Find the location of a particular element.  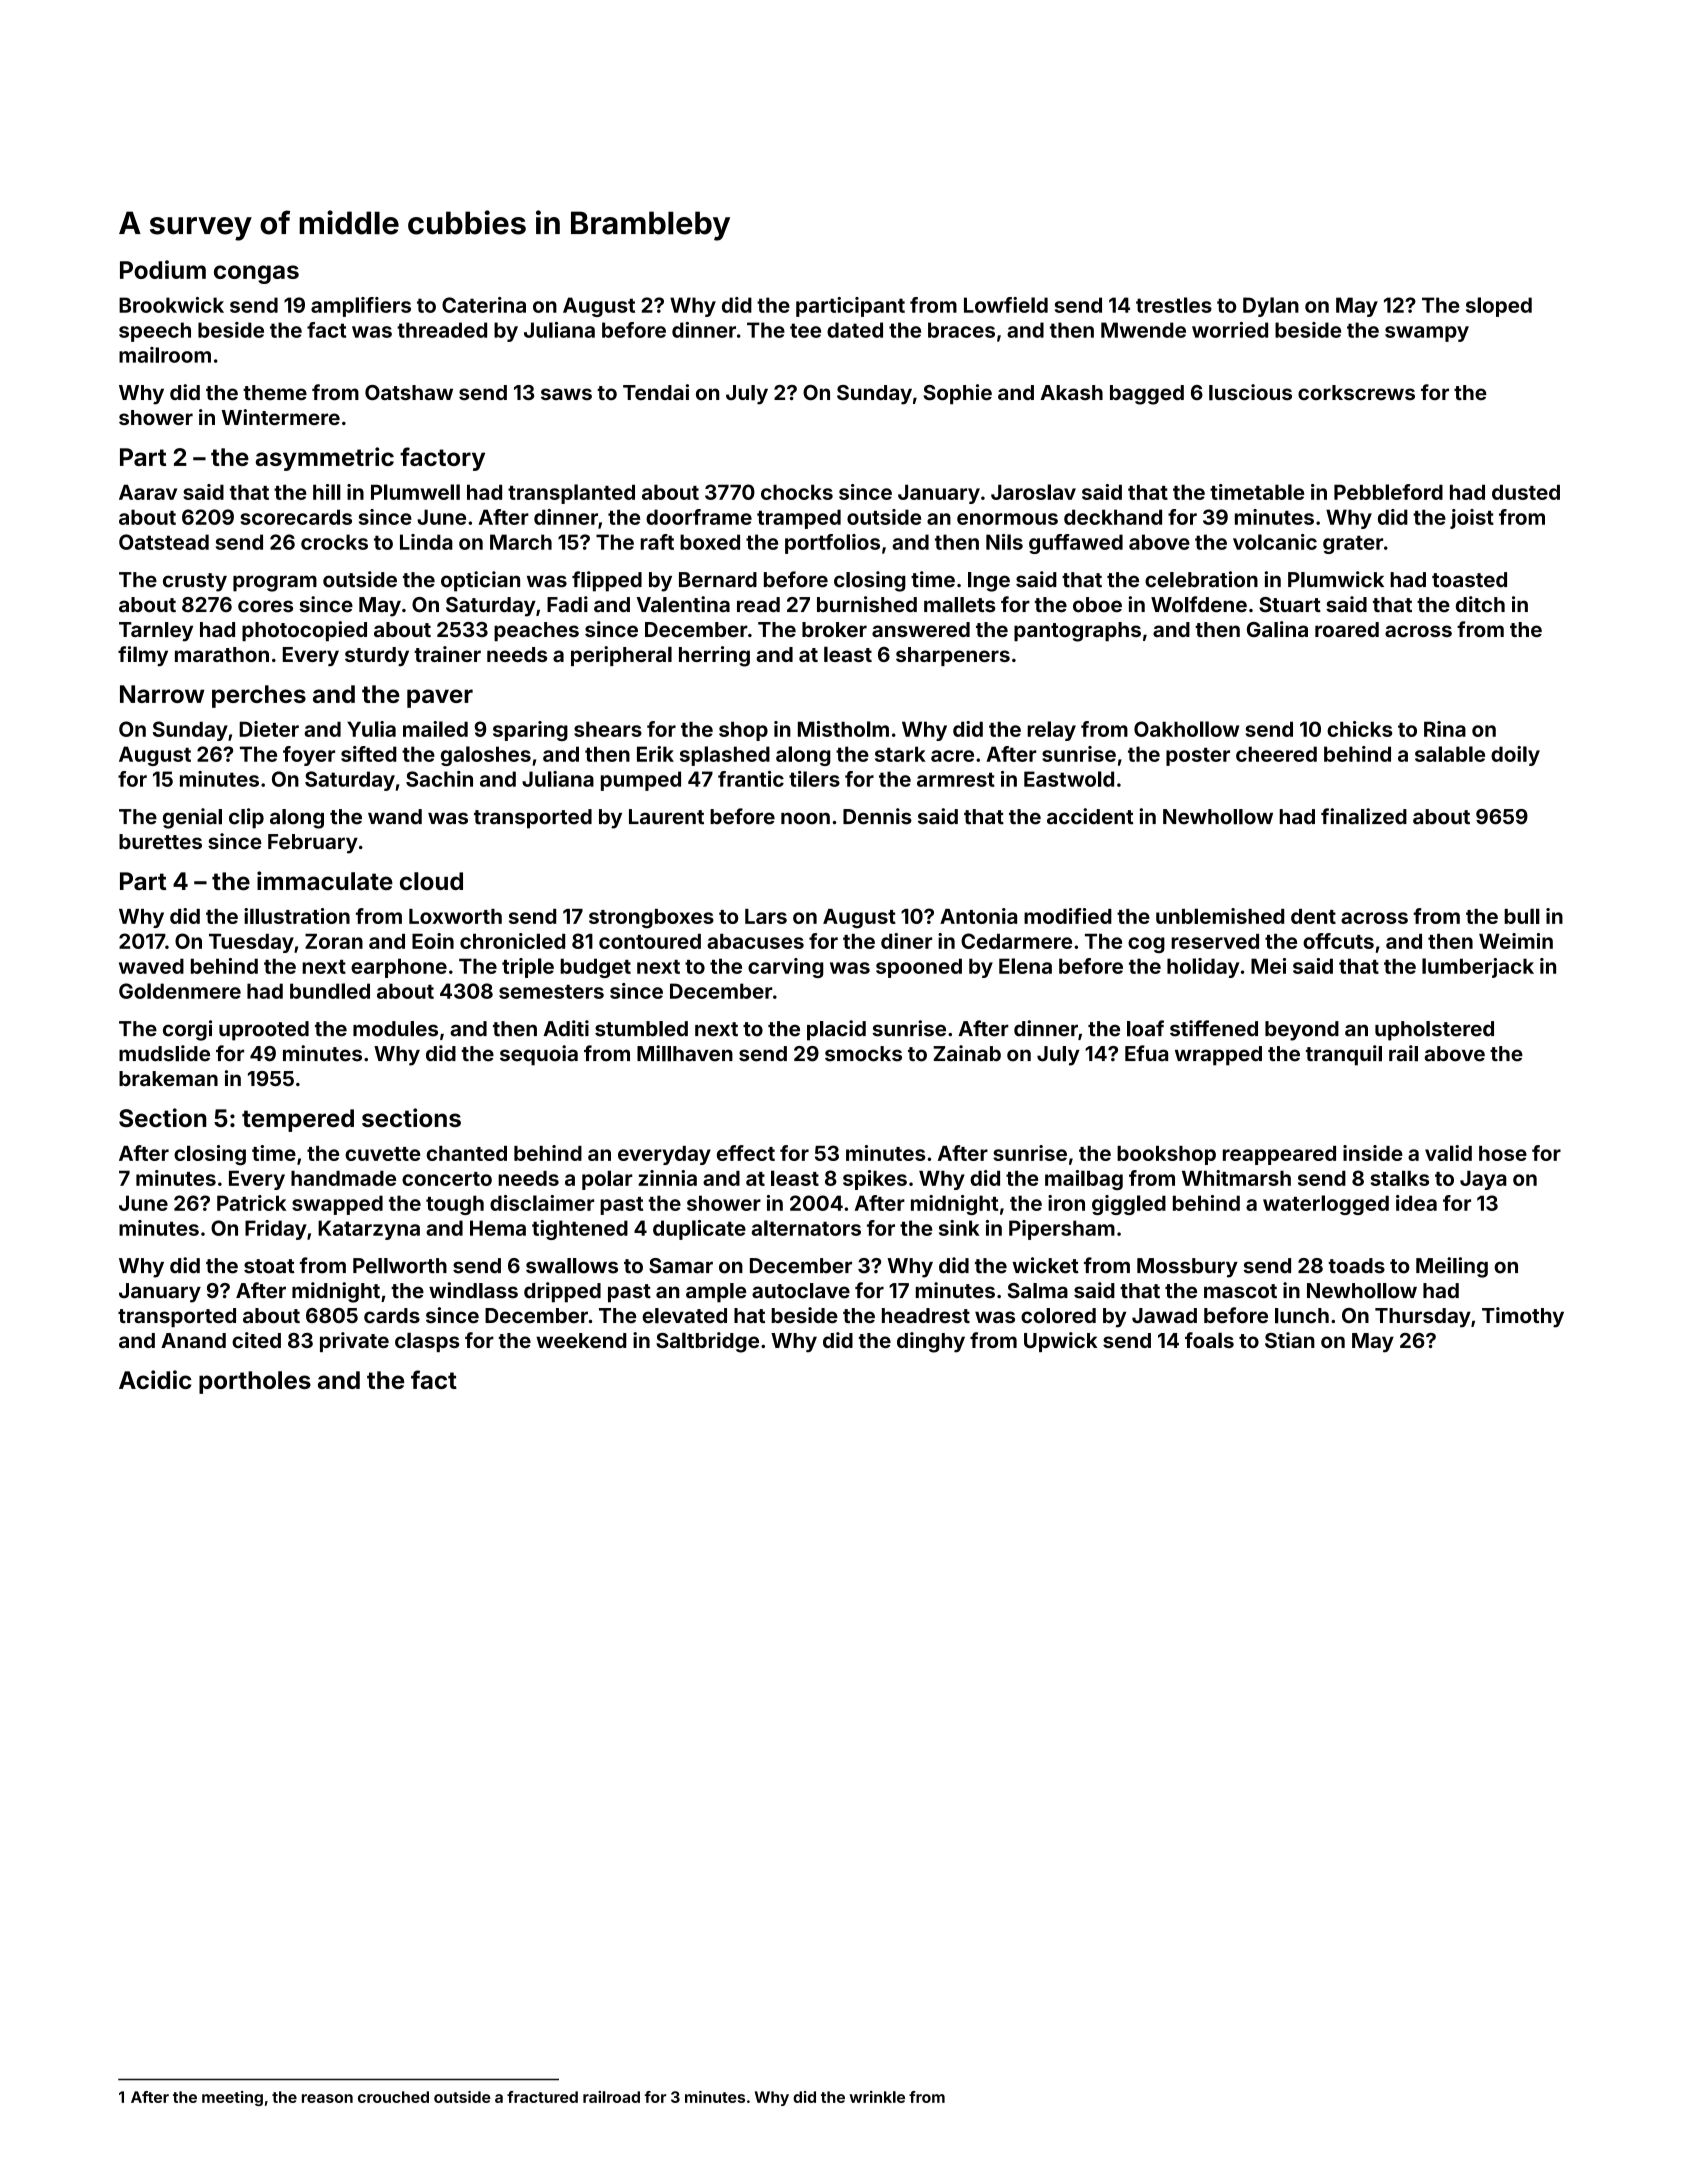

portholes is located at coordinates (255, 1382).
